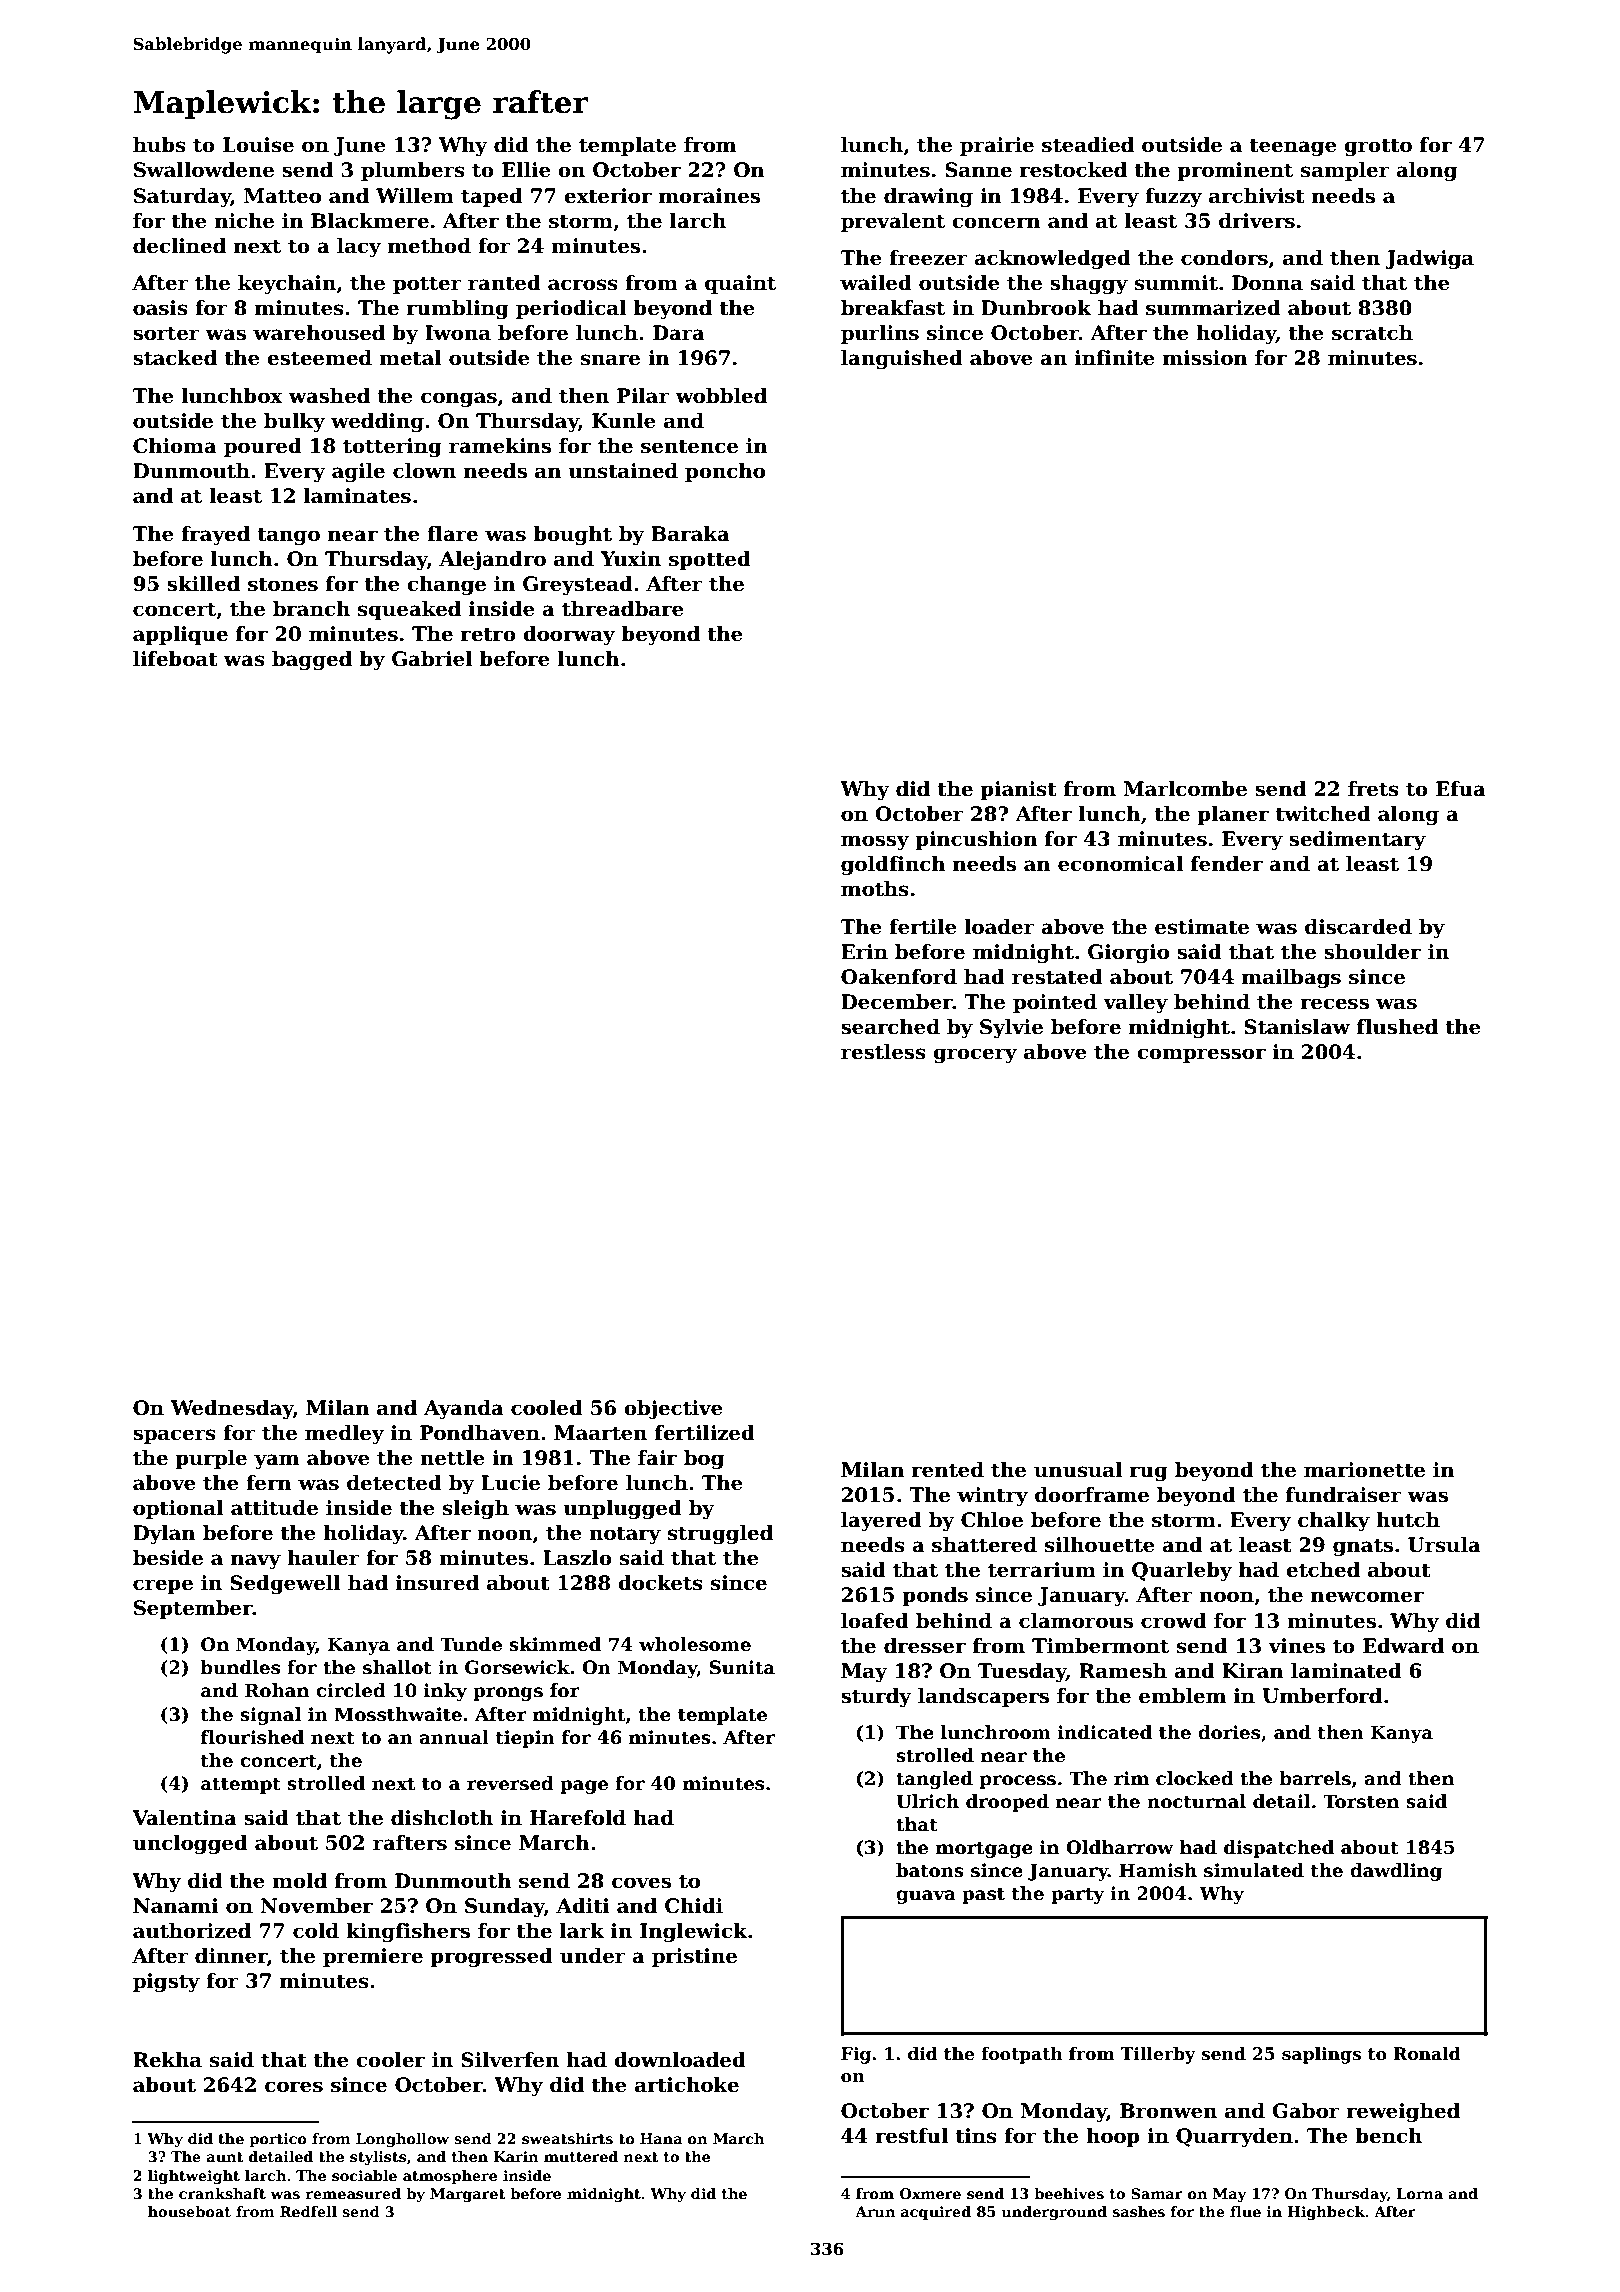  I want to click on Ayanda, so click(464, 1410).
